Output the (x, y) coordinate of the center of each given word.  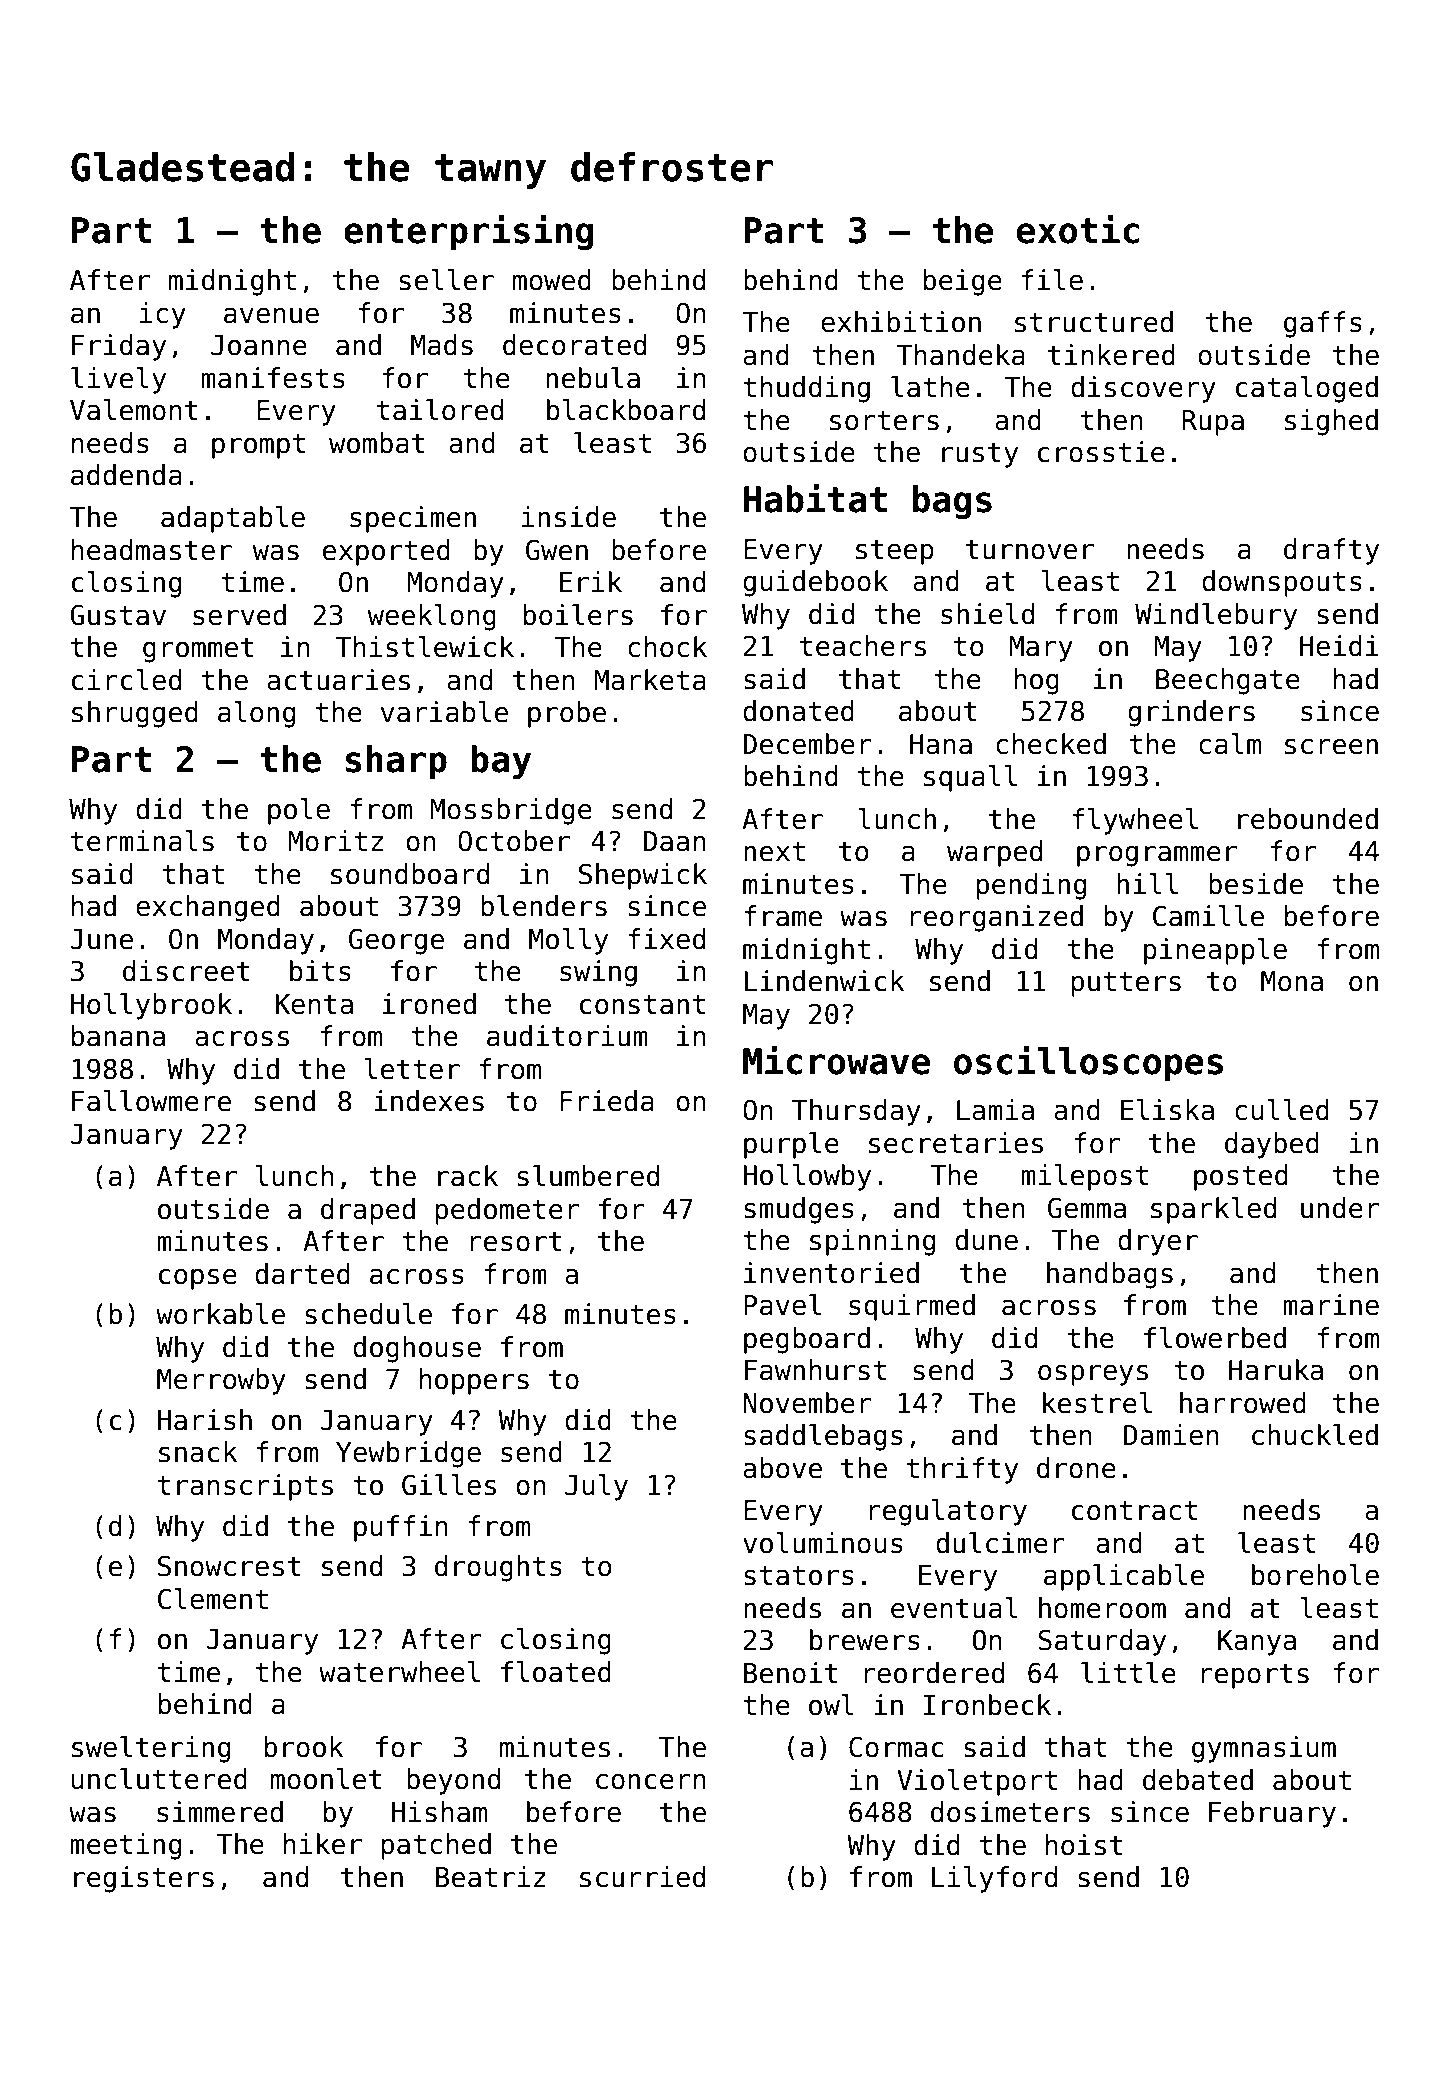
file (1052, 280)
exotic (1078, 229)
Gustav (118, 615)
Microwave (836, 1060)
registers (144, 1879)
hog (1037, 681)
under (1340, 1208)
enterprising (468, 232)
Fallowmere (151, 1101)
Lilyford (994, 1879)
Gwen (557, 550)
